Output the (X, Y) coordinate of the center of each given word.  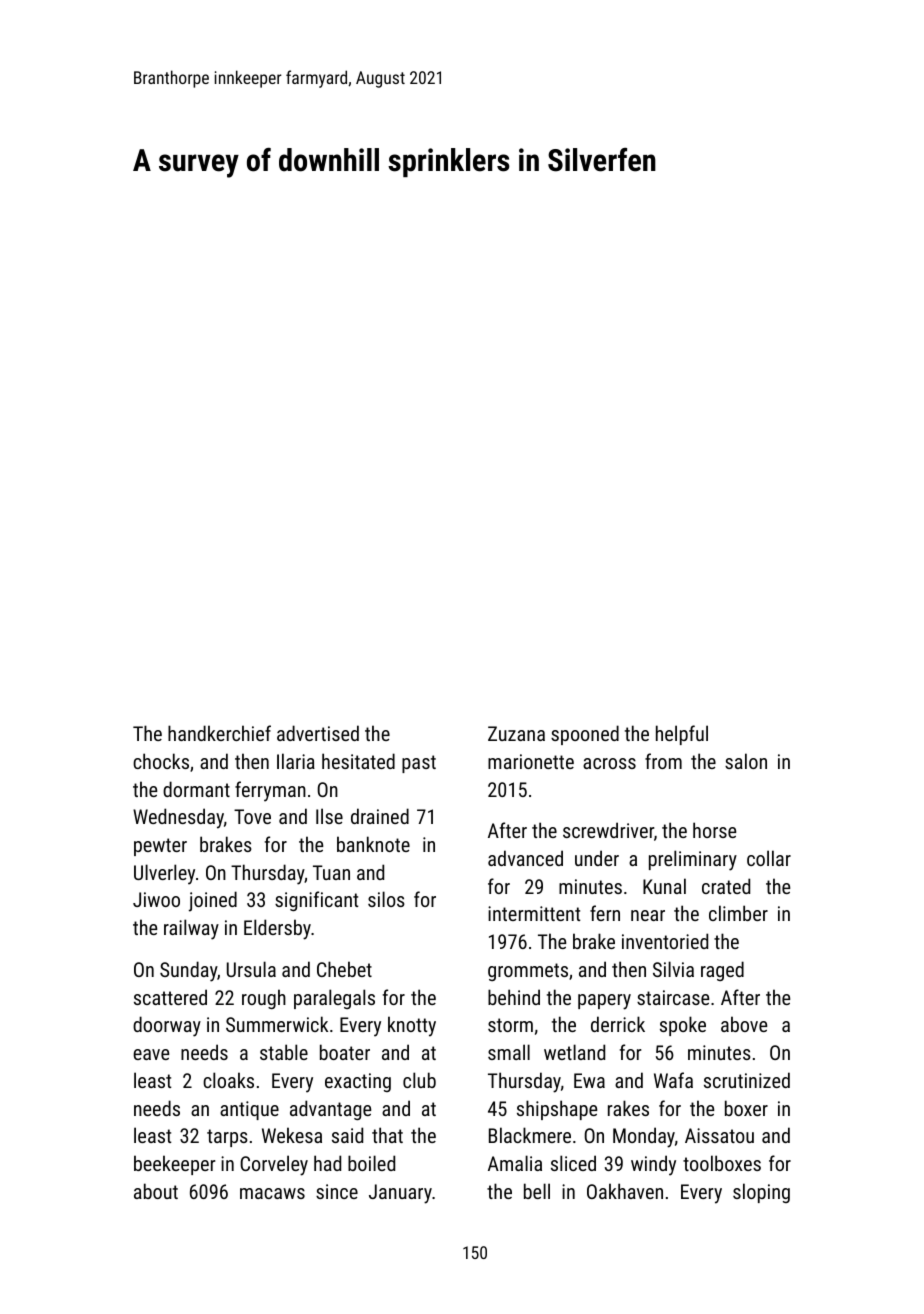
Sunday (188, 971)
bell (537, 1191)
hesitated (358, 761)
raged (722, 971)
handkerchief (219, 733)
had (327, 1163)
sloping (761, 1193)
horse (714, 830)
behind (514, 997)
